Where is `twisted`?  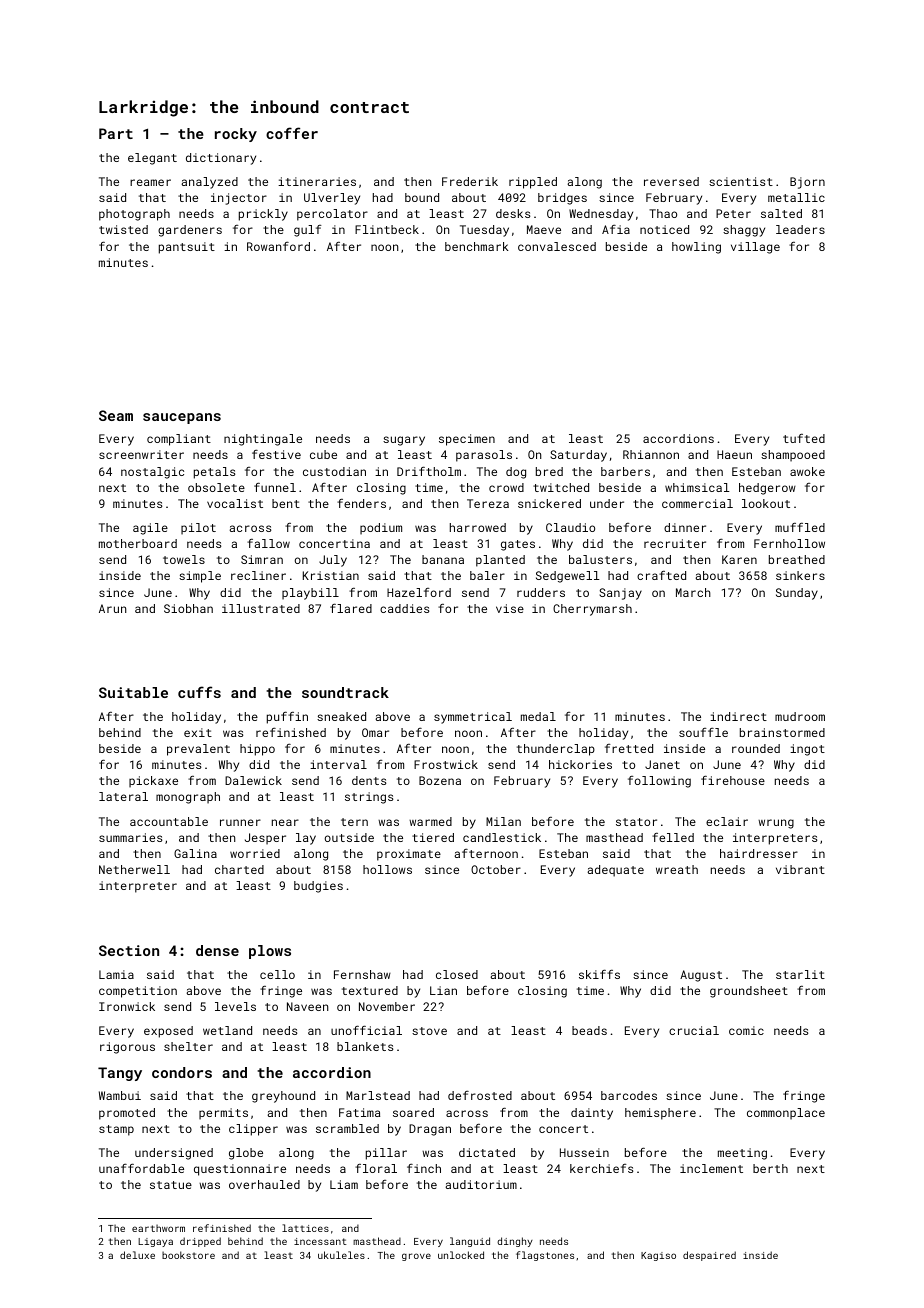
twisted is located at coordinates (123, 229).
